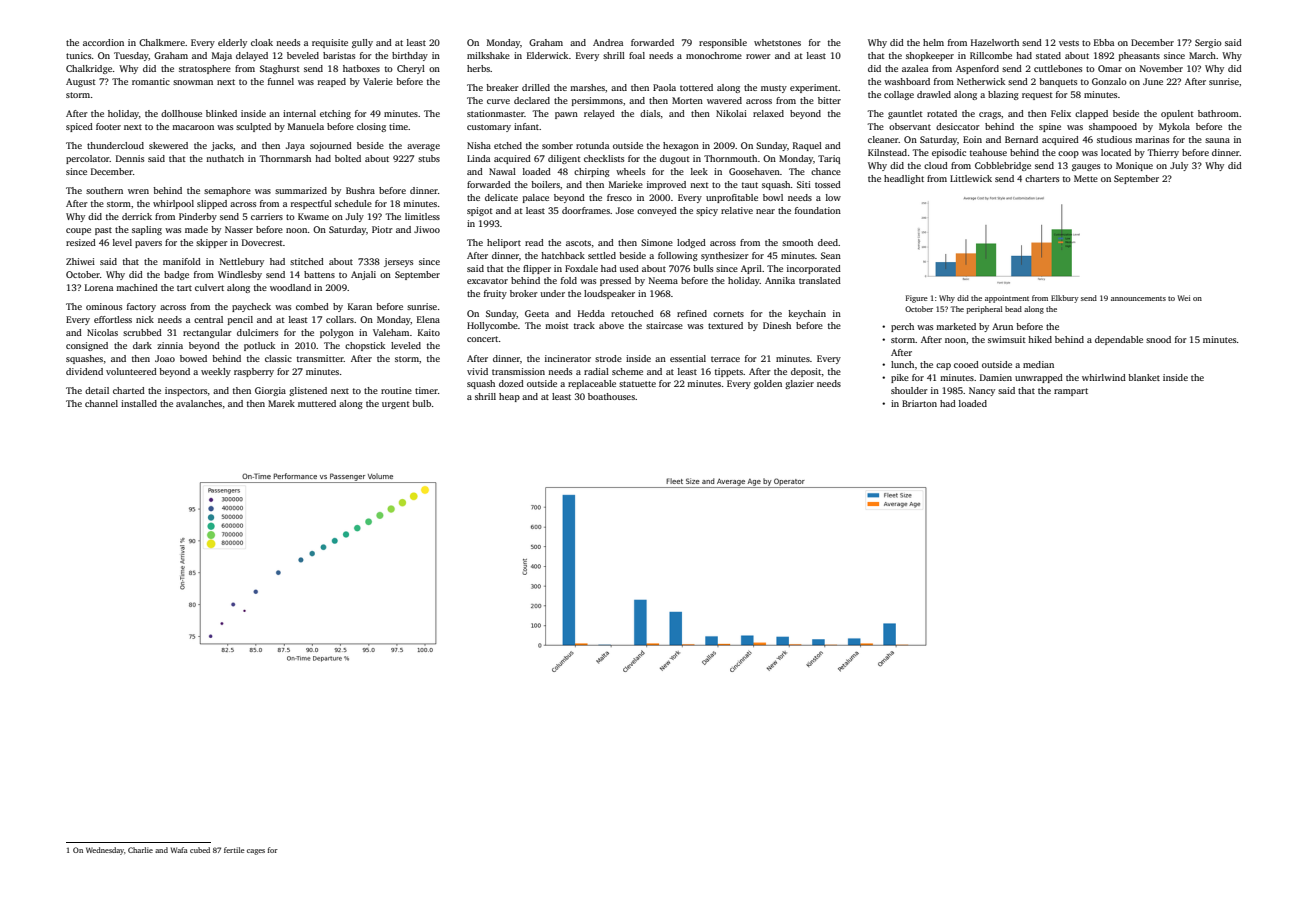 This screenshot has width=1308, height=924. Describe the element at coordinates (199, 403) in the screenshot. I see `avalanches` at that location.
